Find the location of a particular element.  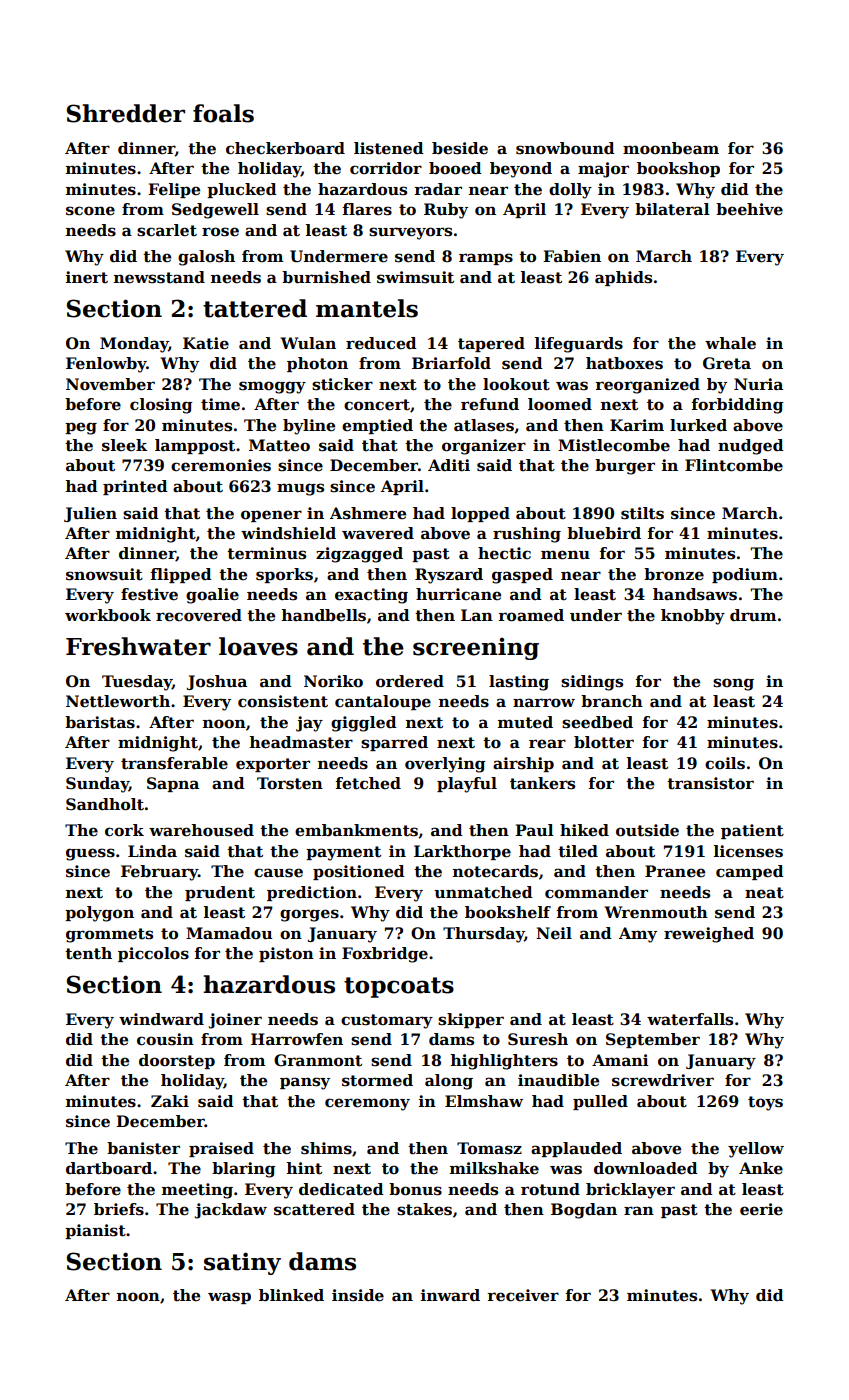

wasp is located at coordinates (229, 1298).
